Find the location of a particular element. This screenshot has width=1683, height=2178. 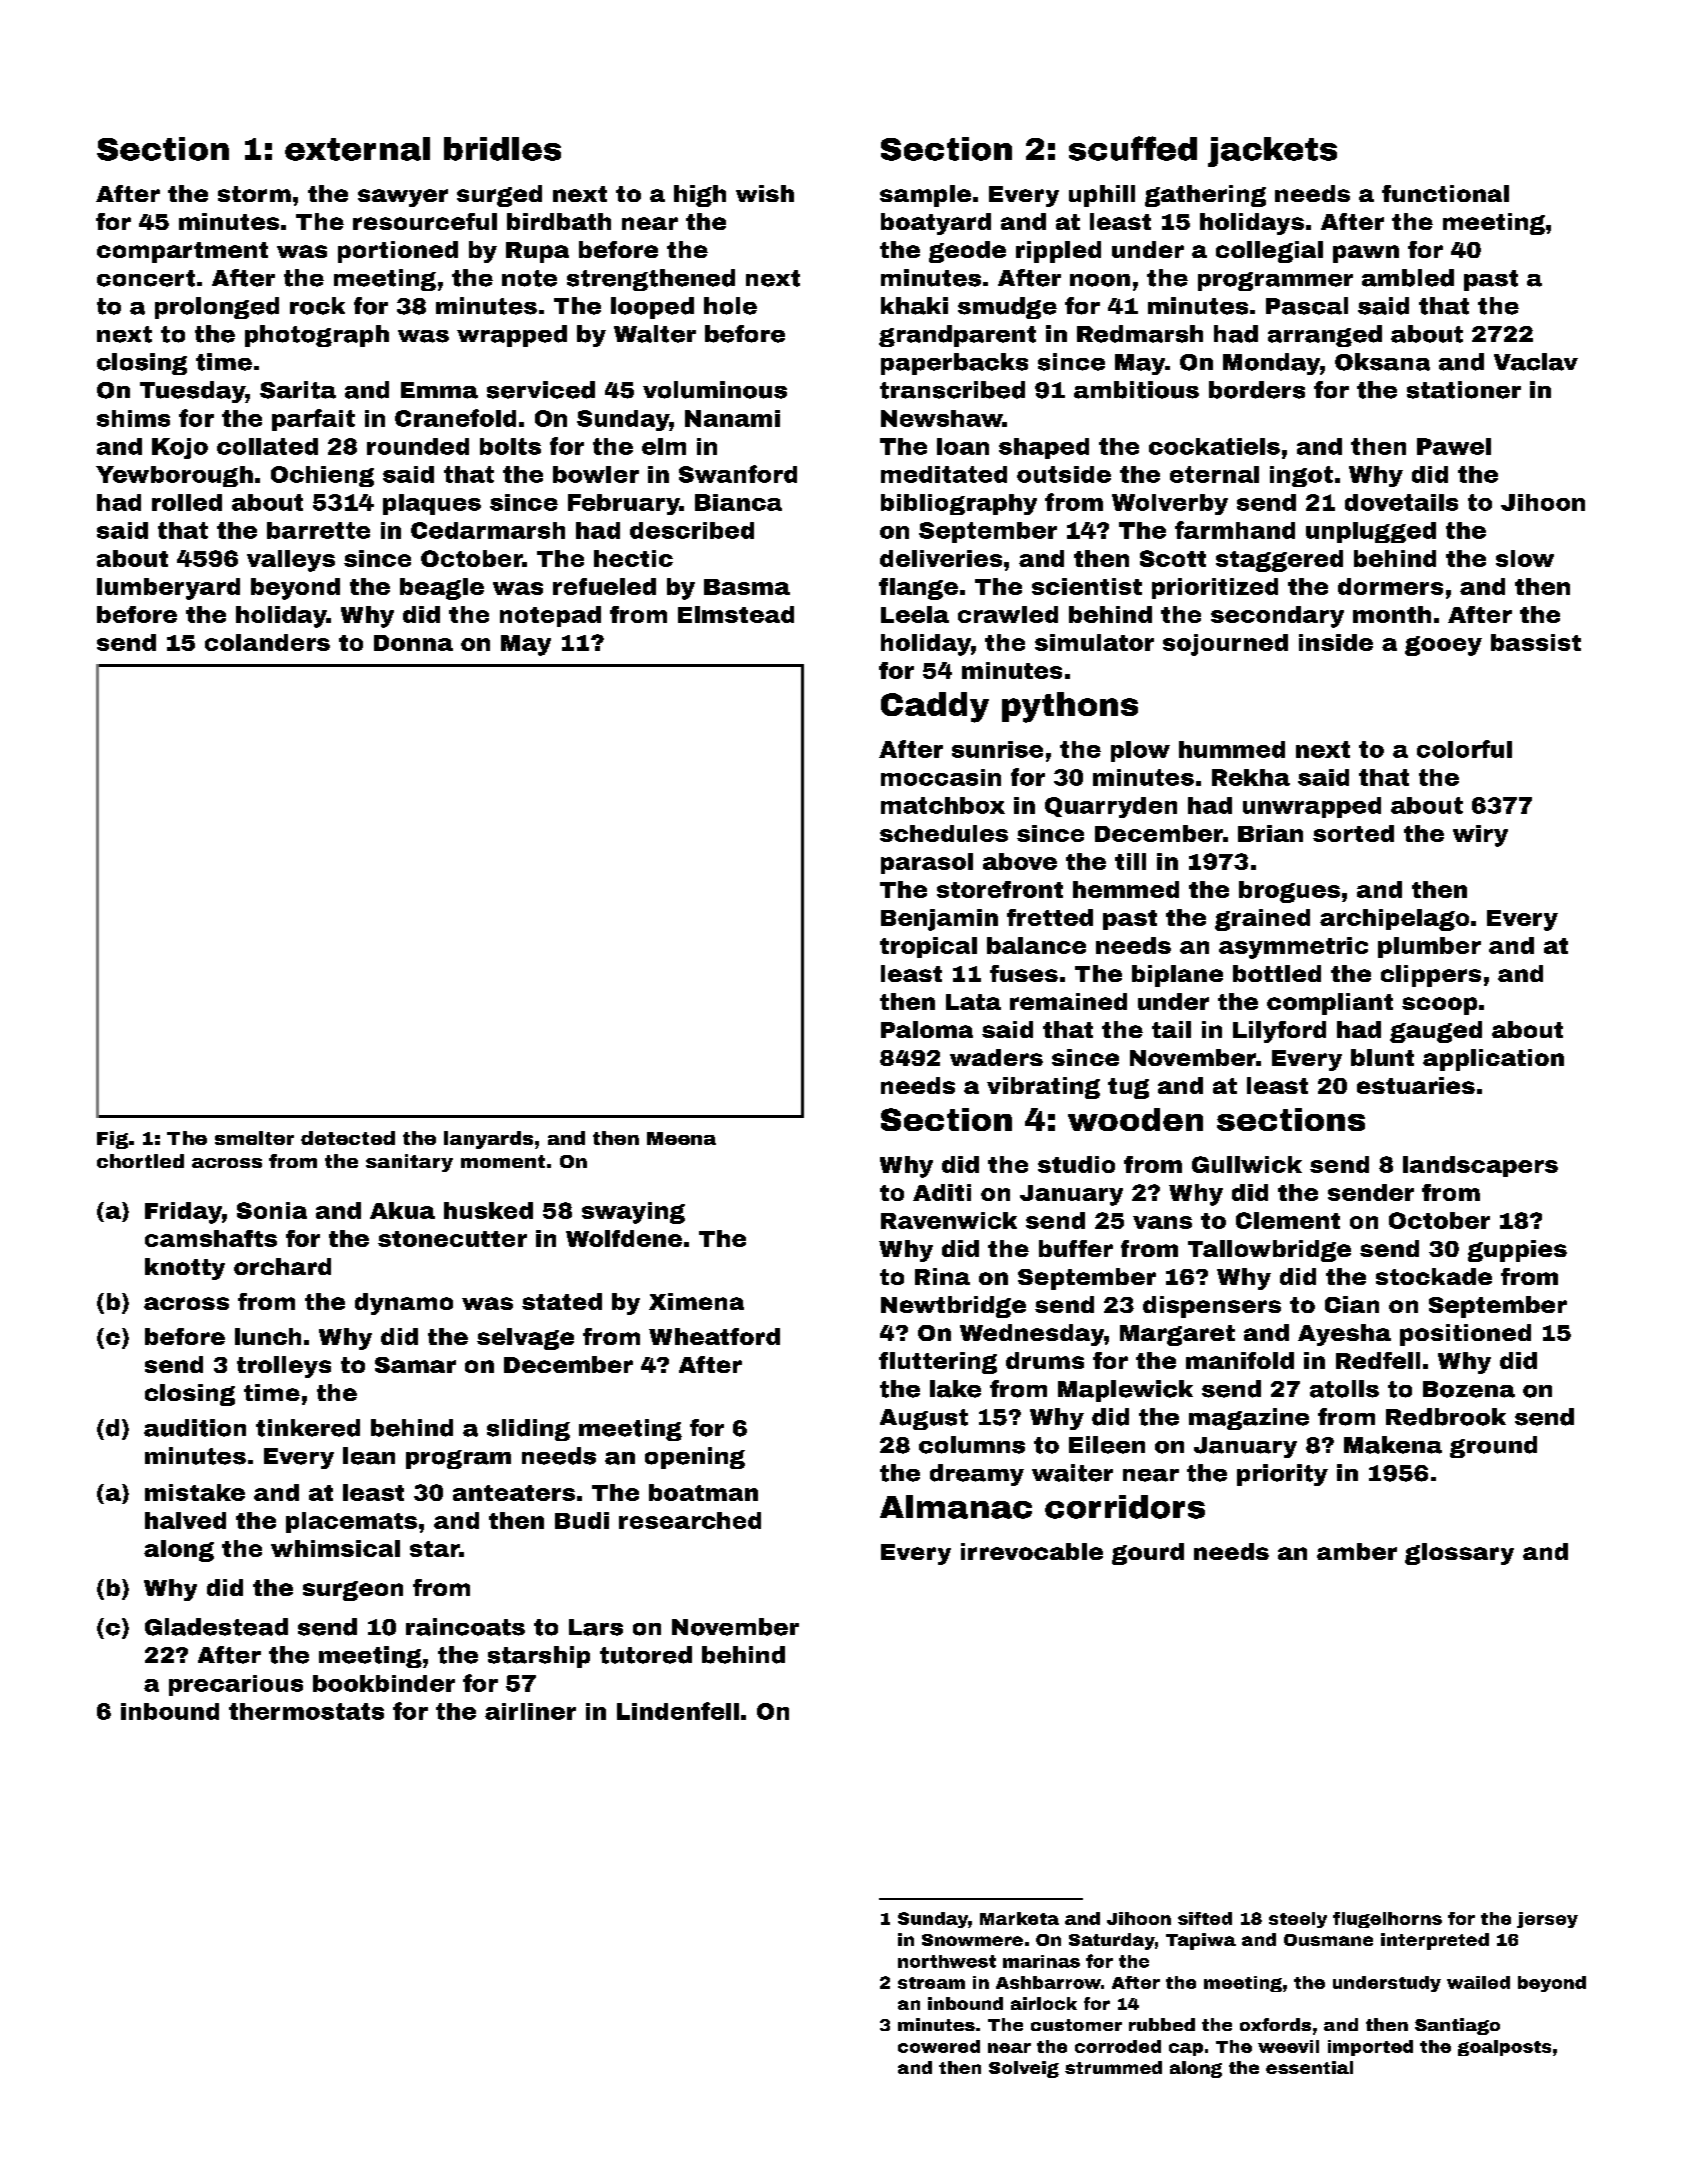

jackets is located at coordinates (1272, 152).
